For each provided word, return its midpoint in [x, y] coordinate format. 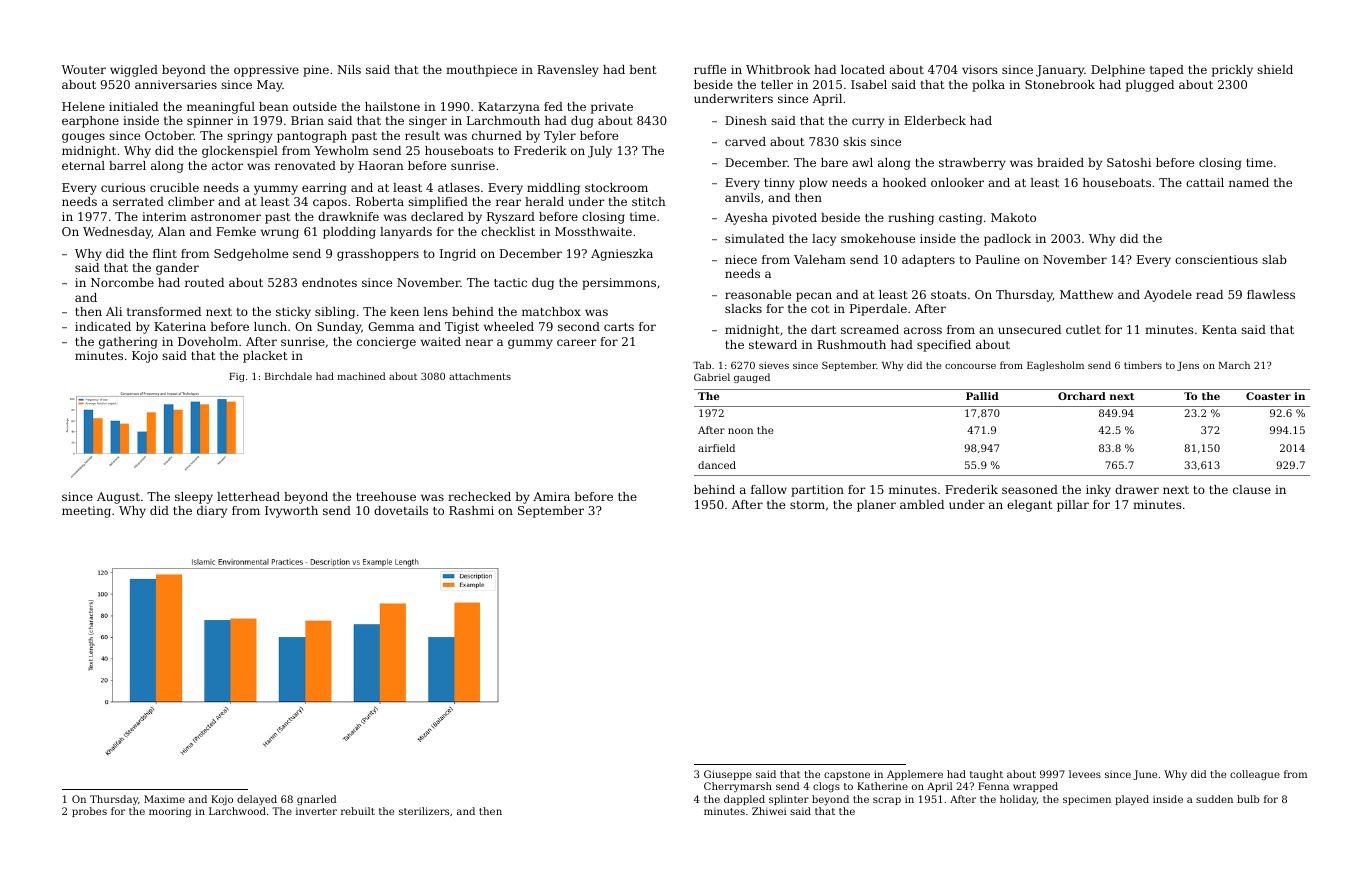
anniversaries [176, 84]
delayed [257, 800]
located [863, 69]
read [1209, 294]
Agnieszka [622, 255]
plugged [1150, 86]
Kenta [1219, 329]
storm [807, 505]
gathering [128, 343]
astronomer [226, 217]
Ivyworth [291, 512]
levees [1085, 774]
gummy [530, 344]
